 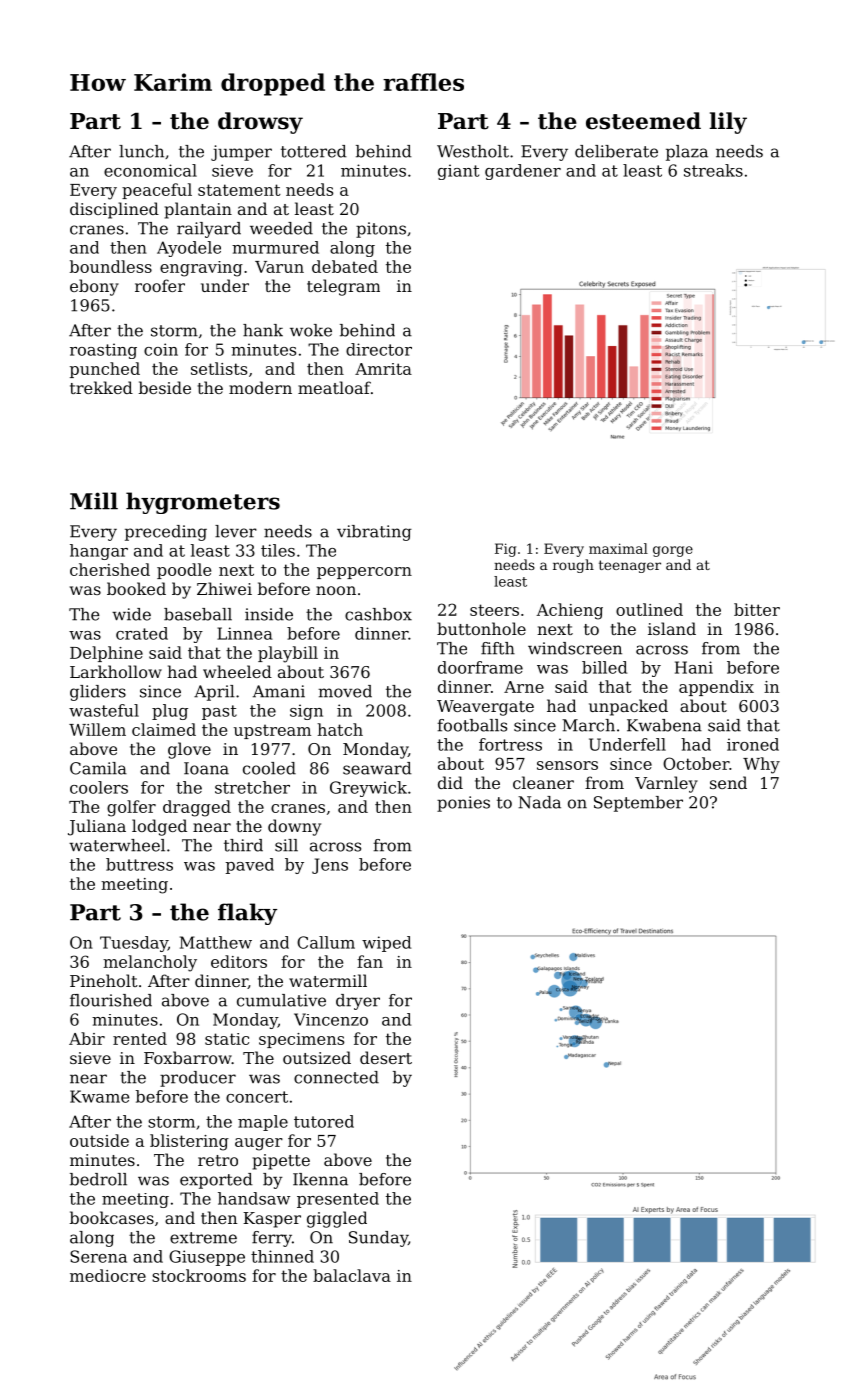 I want to click on Zhiwei, so click(x=224, y=588).
